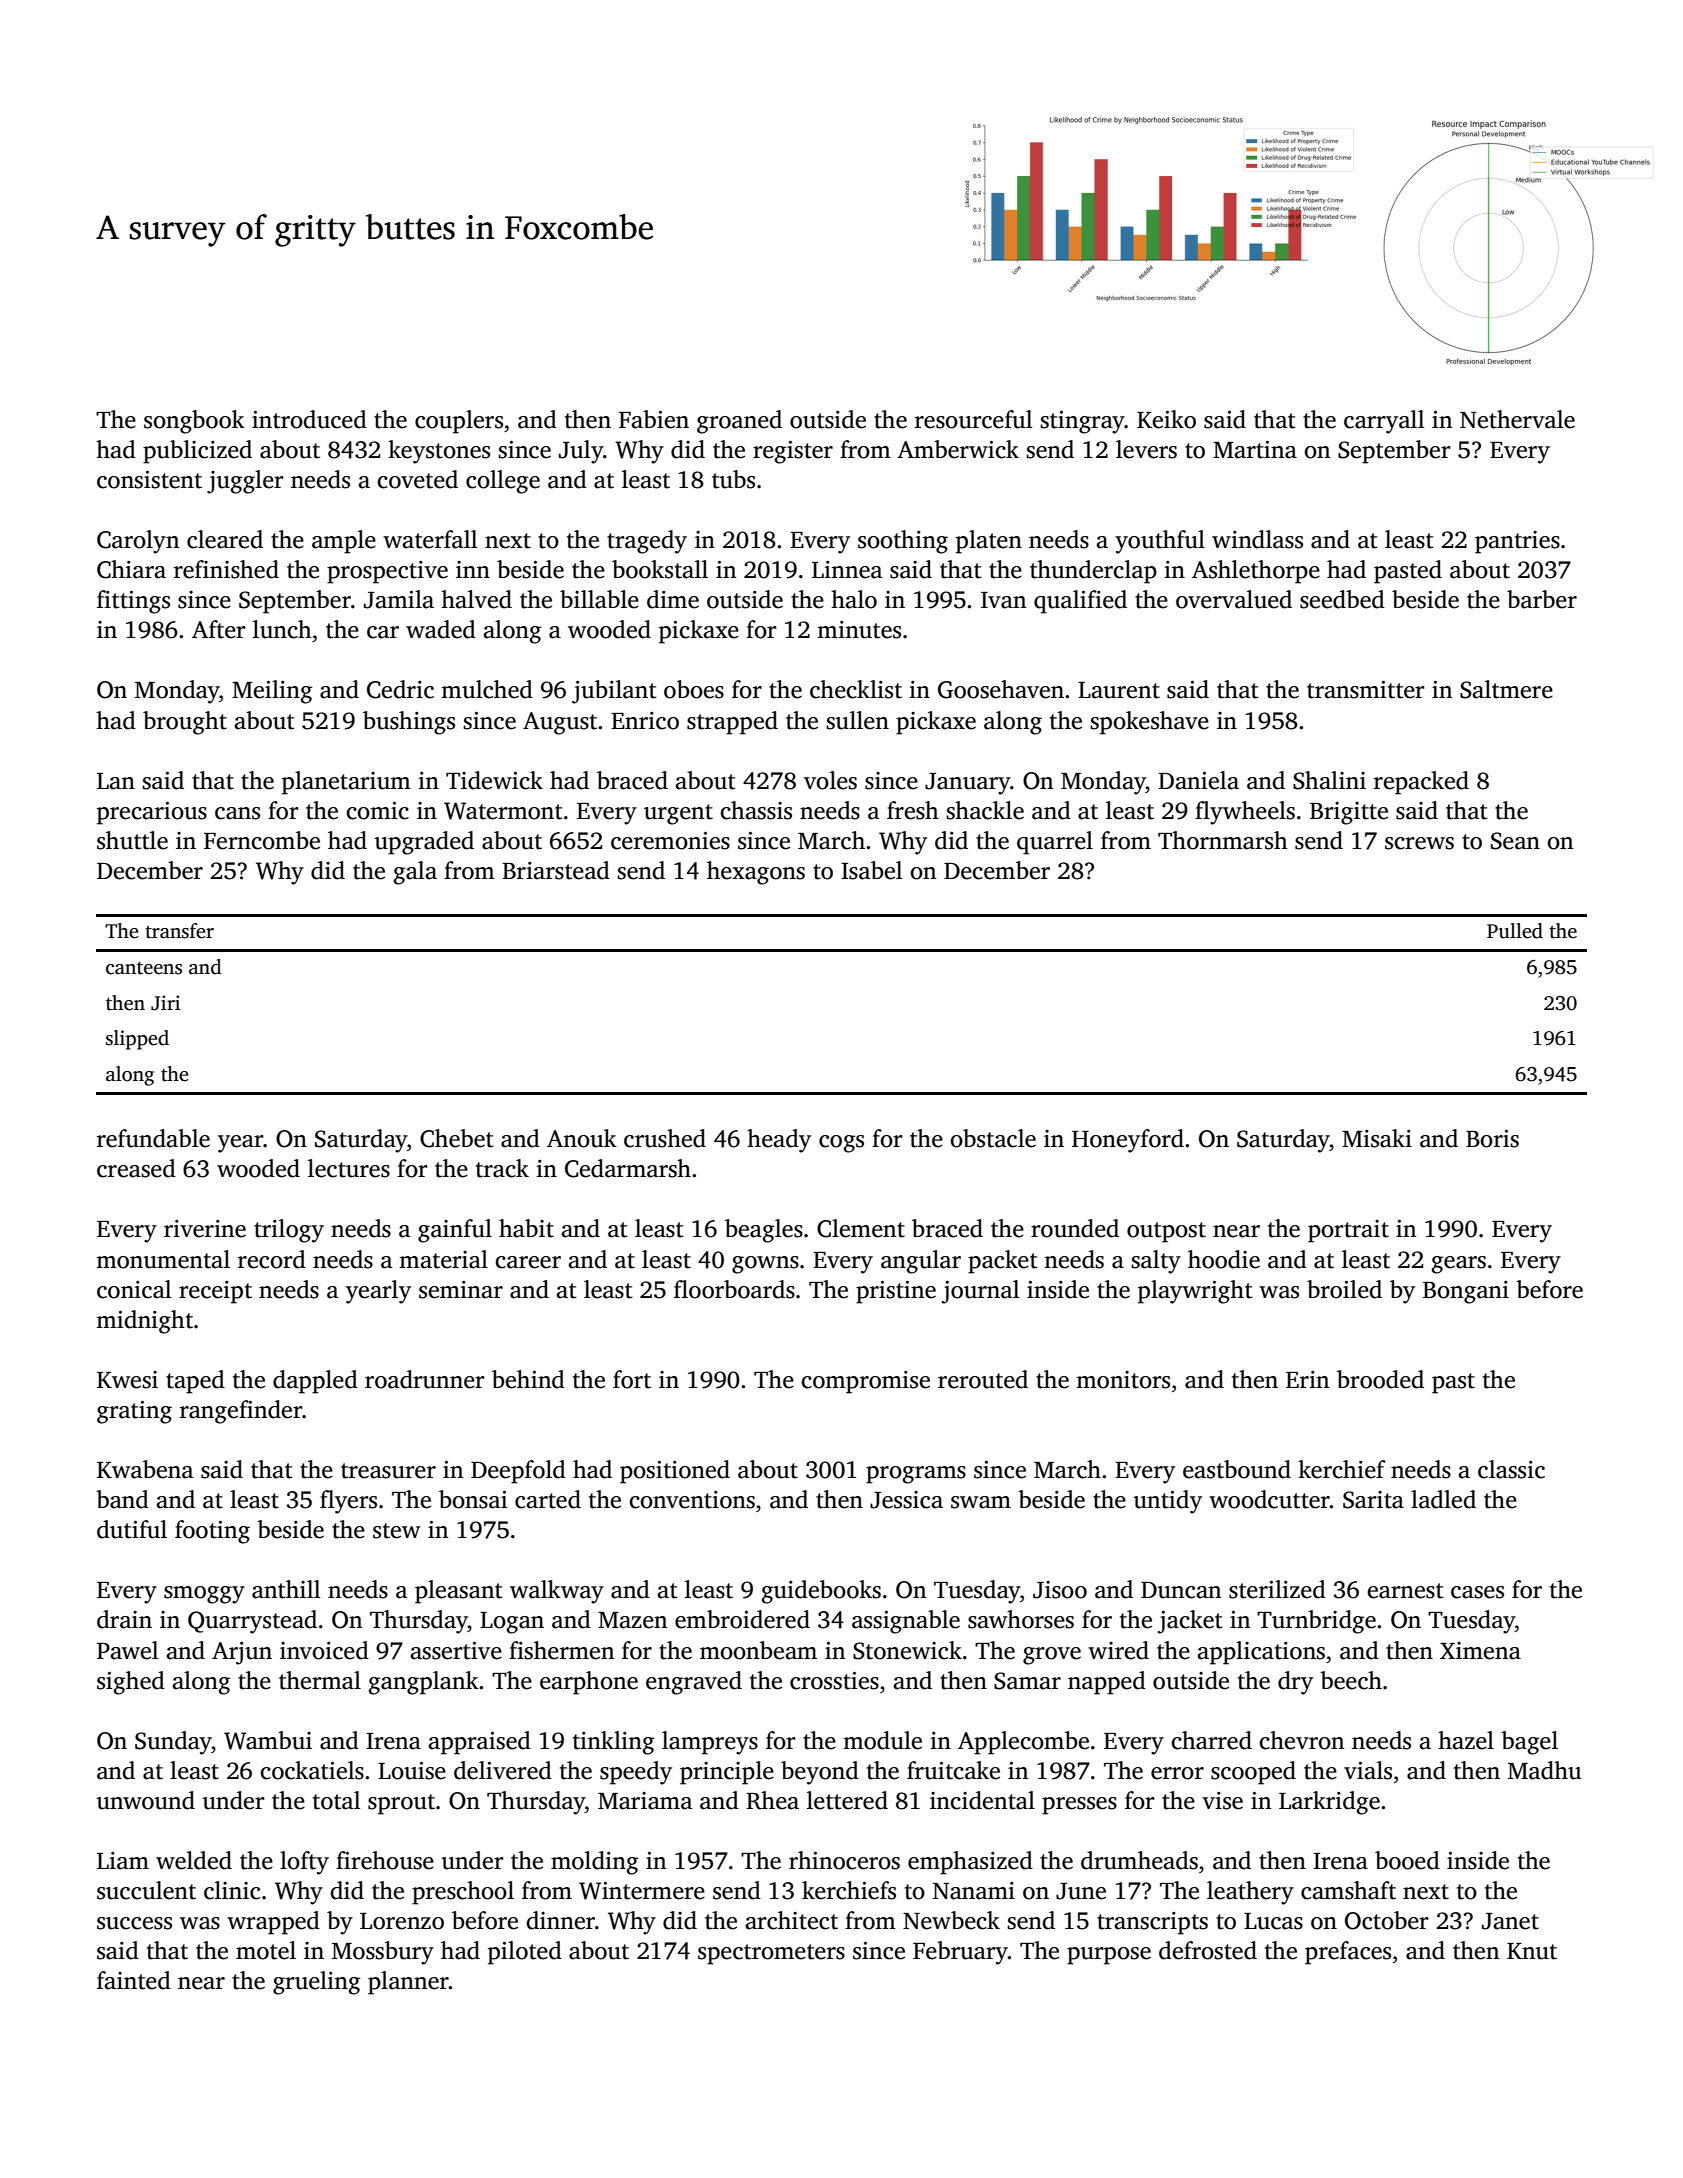 The height and width of the image is (2178, 1683). What do you see at coordinates (127, 1380) in the image?
I see `Kwesi` at bounding box center [127, 1380].
